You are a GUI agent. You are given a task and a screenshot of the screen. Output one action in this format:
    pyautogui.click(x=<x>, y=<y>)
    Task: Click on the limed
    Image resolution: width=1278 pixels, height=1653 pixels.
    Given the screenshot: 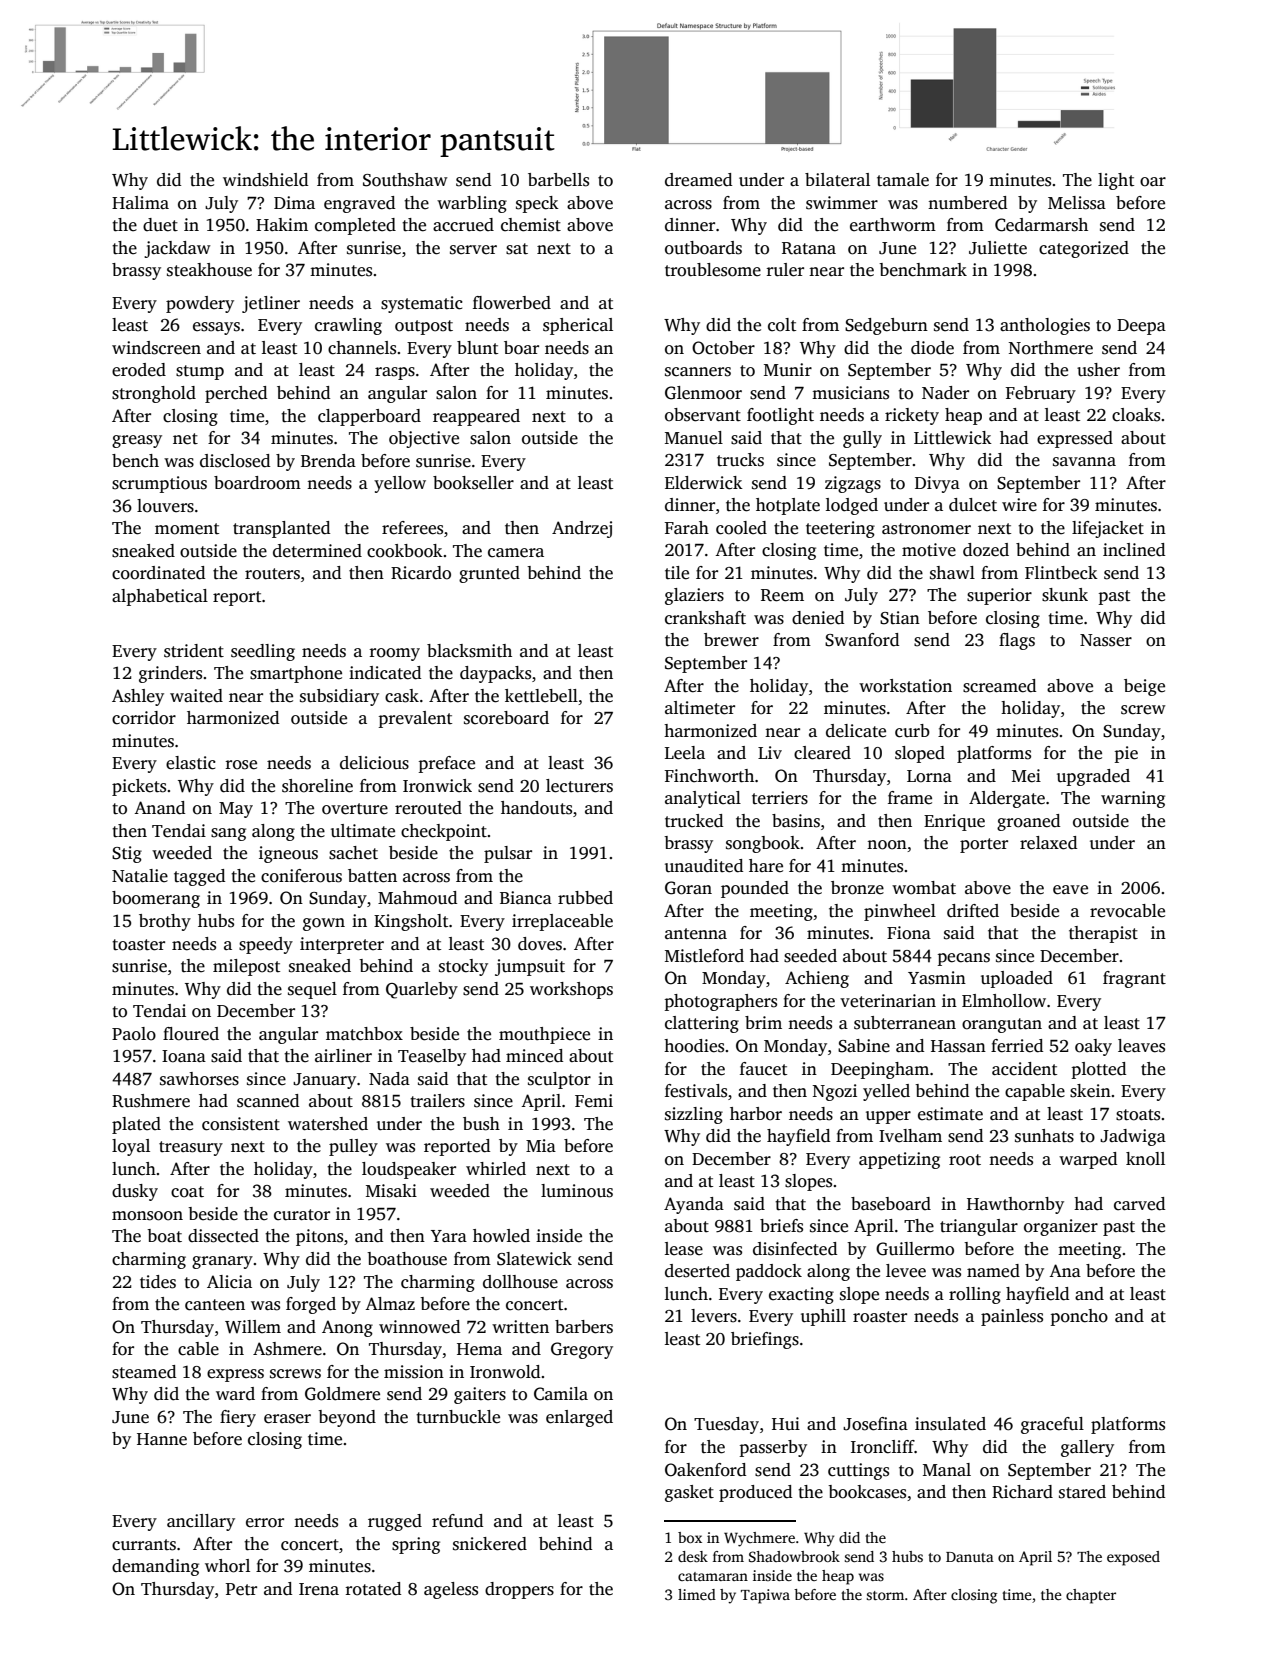 What is the action you would take?
    pyautogui.click(x=697, y=1594)
